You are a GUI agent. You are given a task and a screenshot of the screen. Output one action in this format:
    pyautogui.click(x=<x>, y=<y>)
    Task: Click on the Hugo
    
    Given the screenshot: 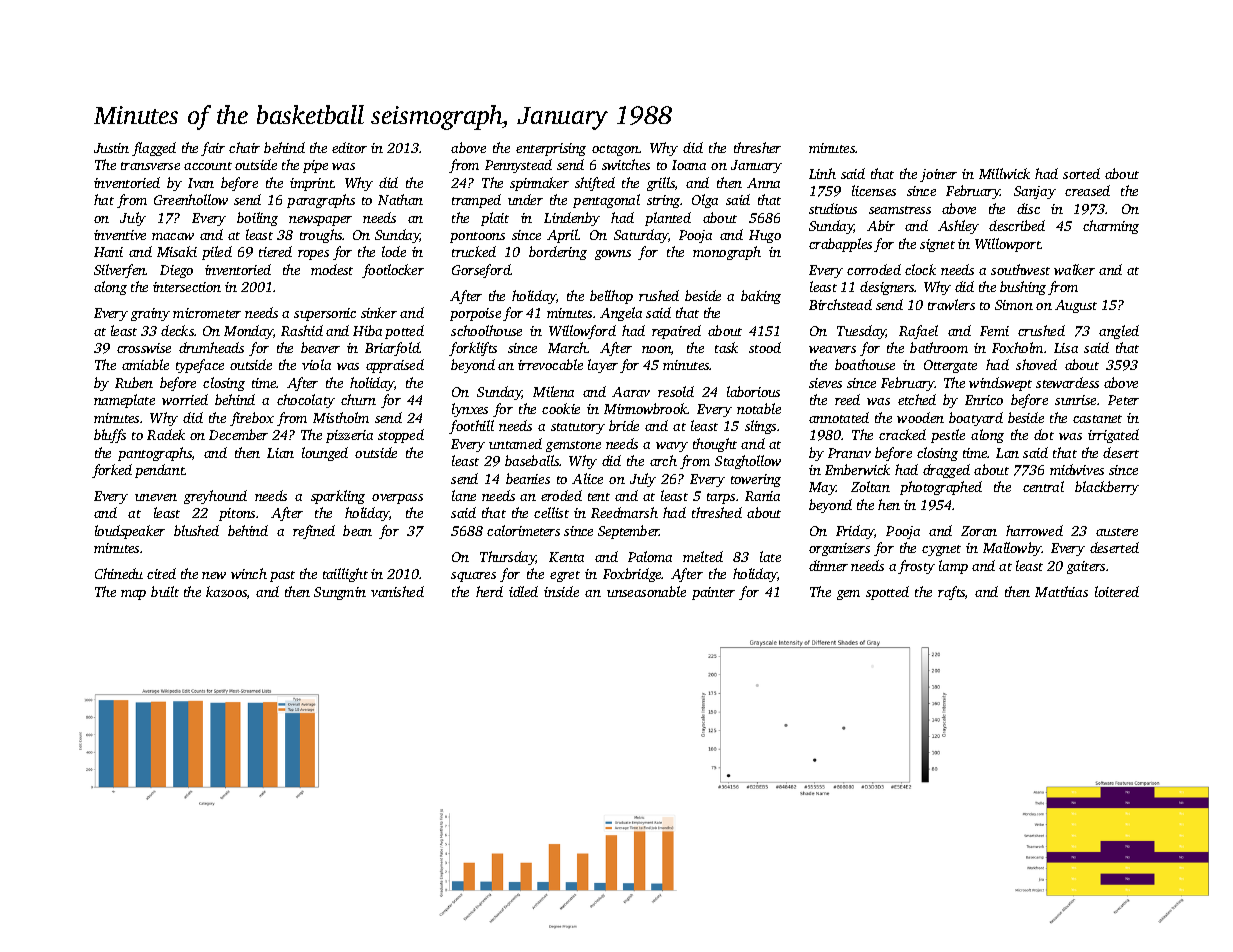 What is the action you would take?
    pyautogui.click(x=765, y=236)
